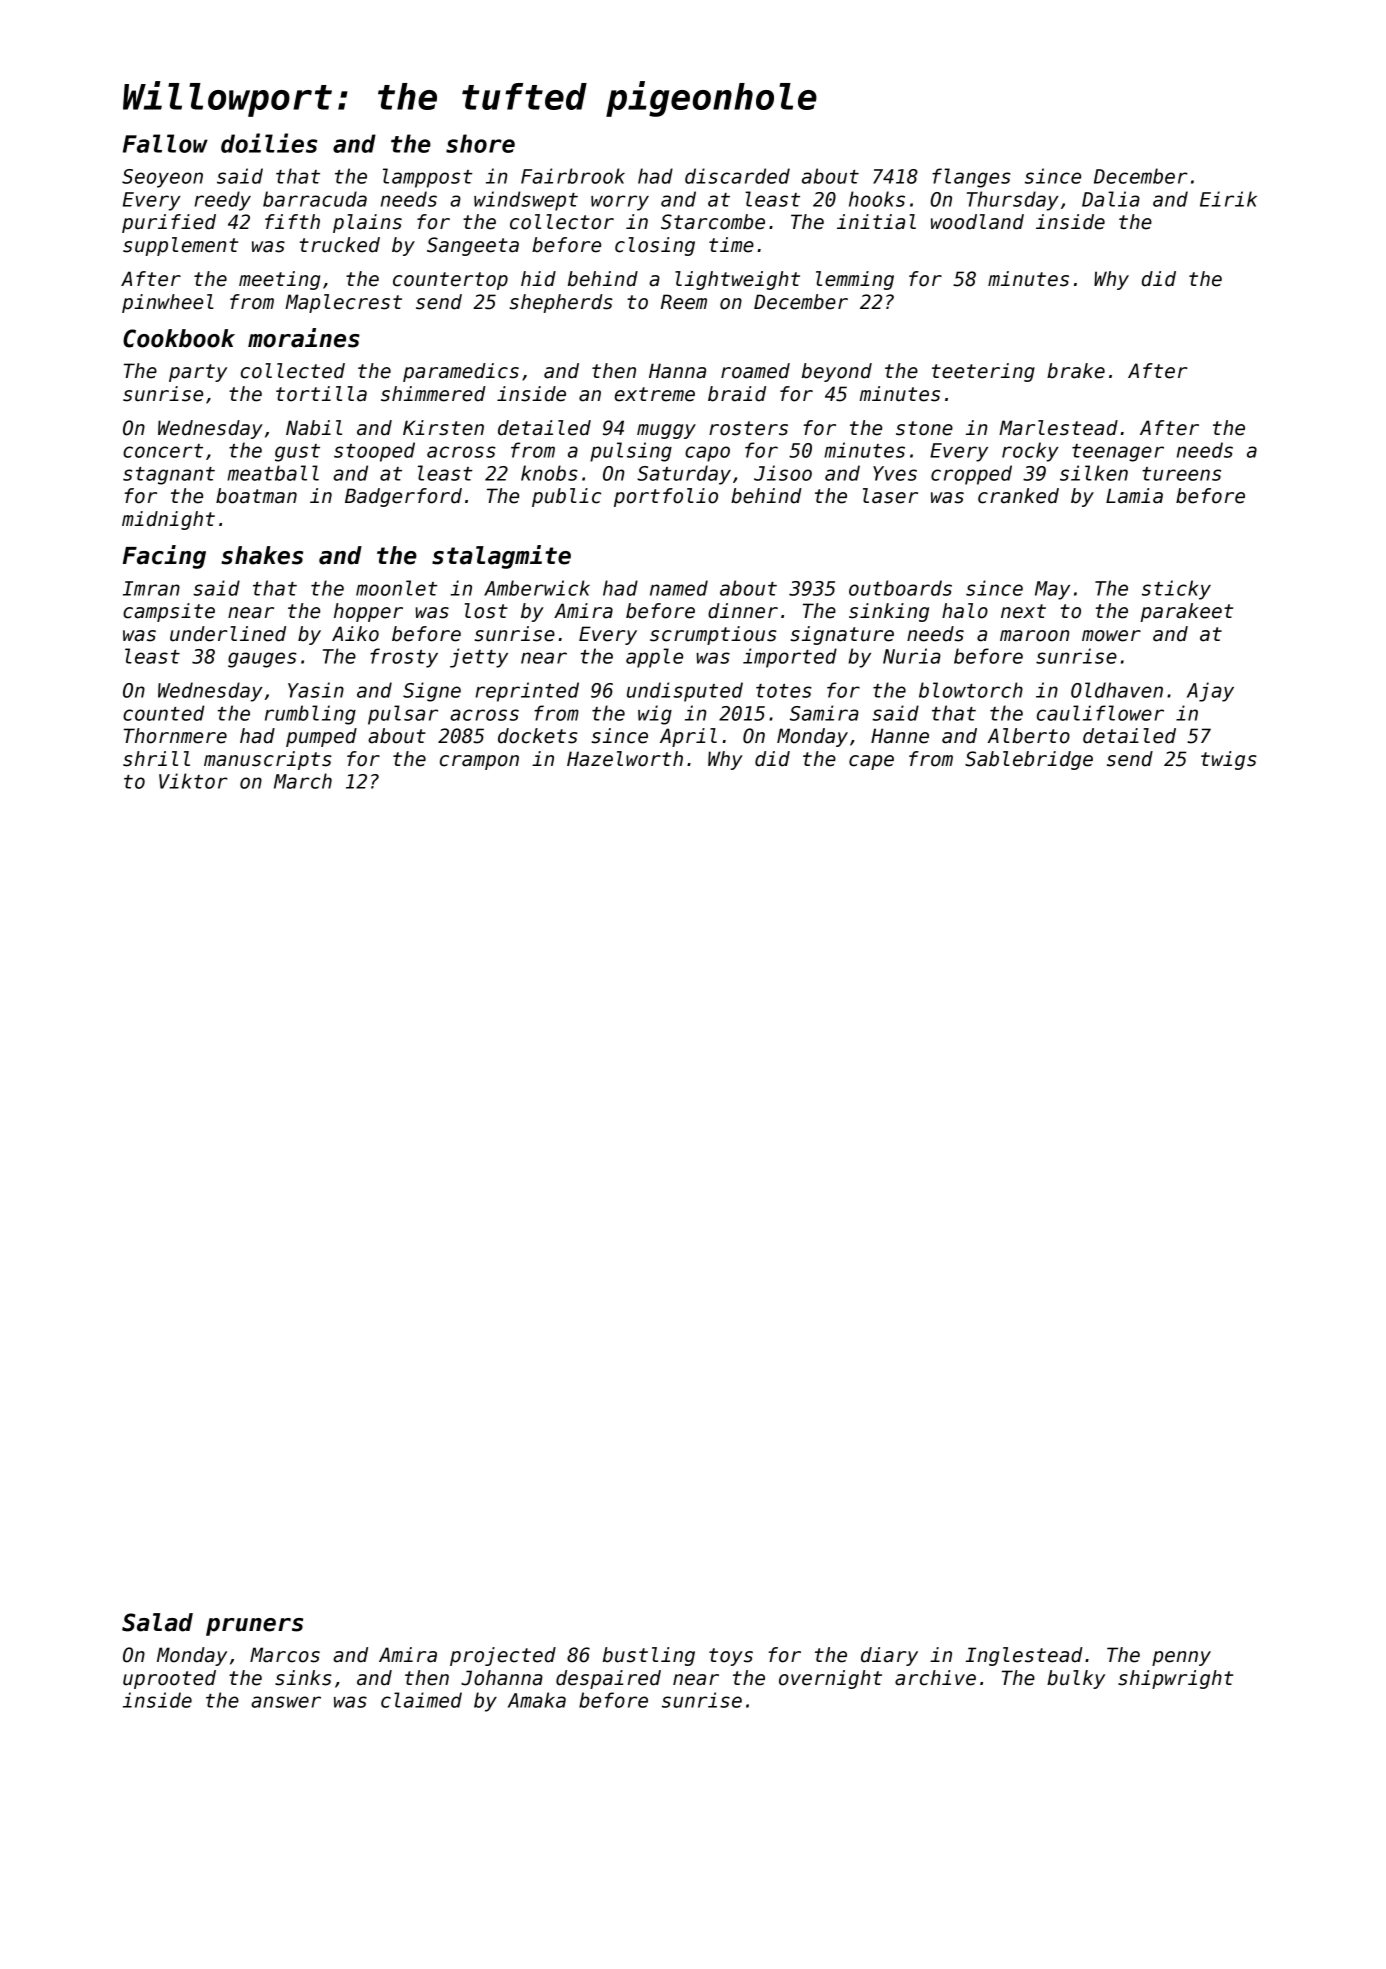 The image size is (1386, 1969). I want to click on cape, so click(871, 762).
